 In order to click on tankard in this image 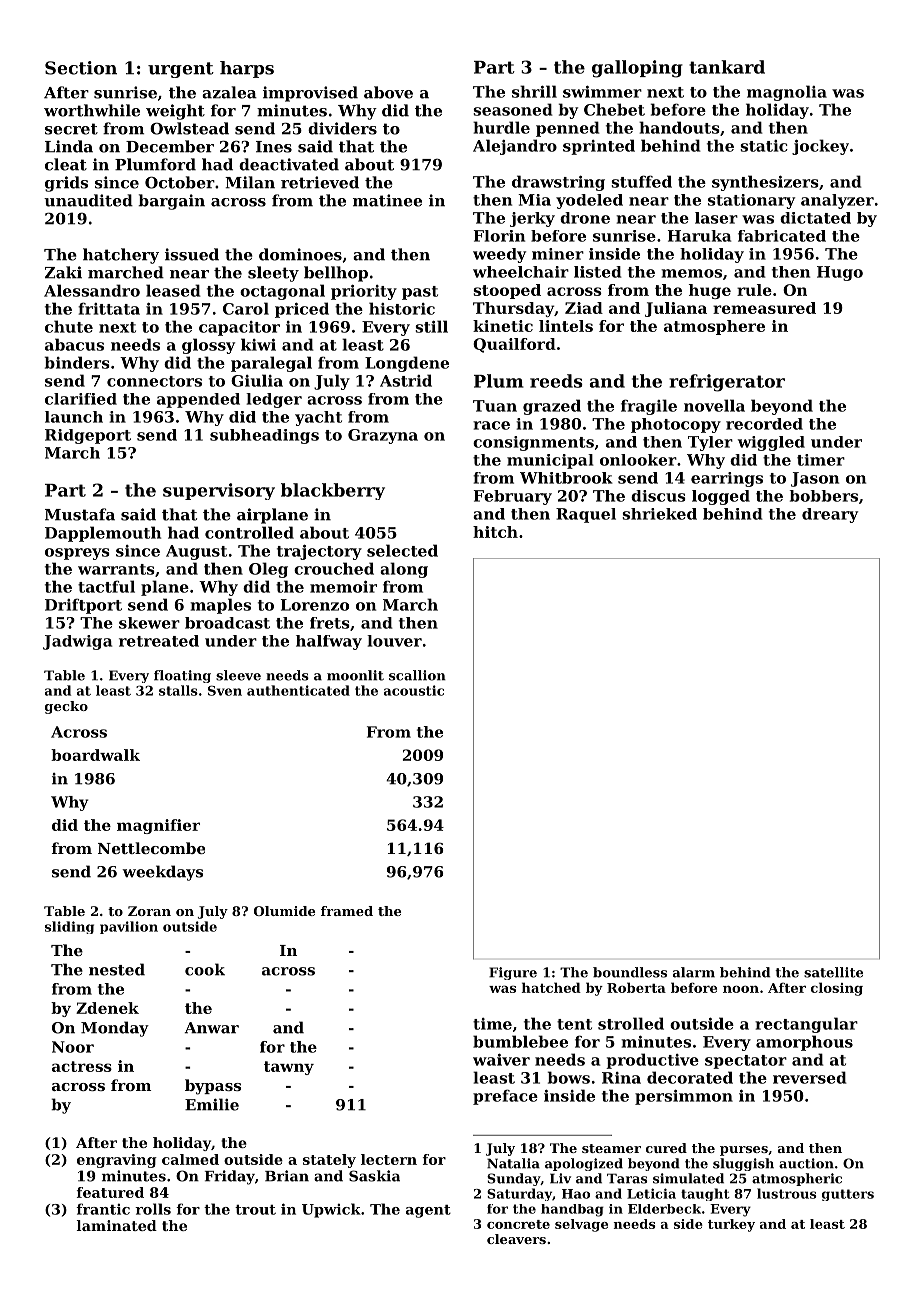, I will do `click(727, 67)`.
